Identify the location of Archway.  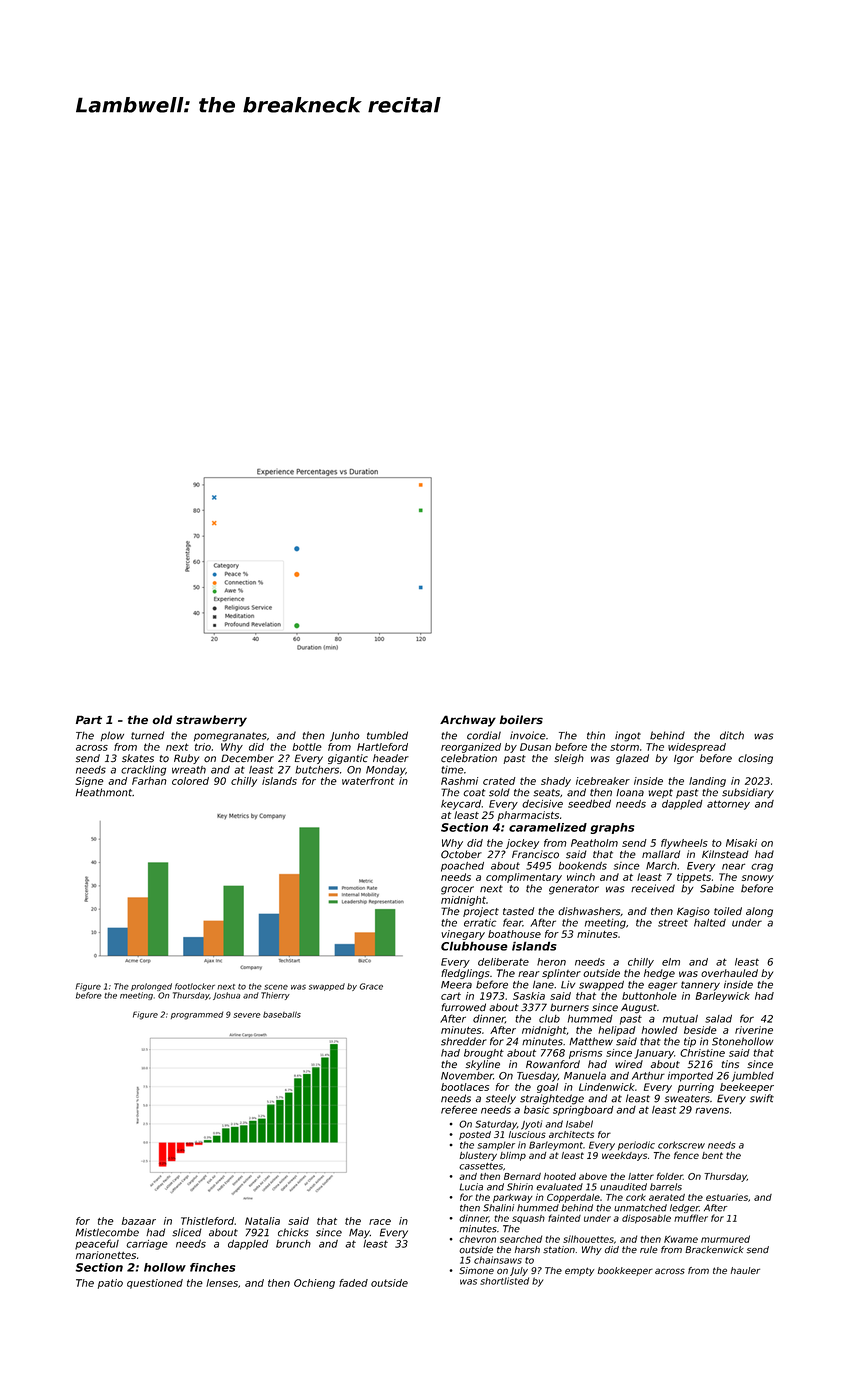
(468, 721).
